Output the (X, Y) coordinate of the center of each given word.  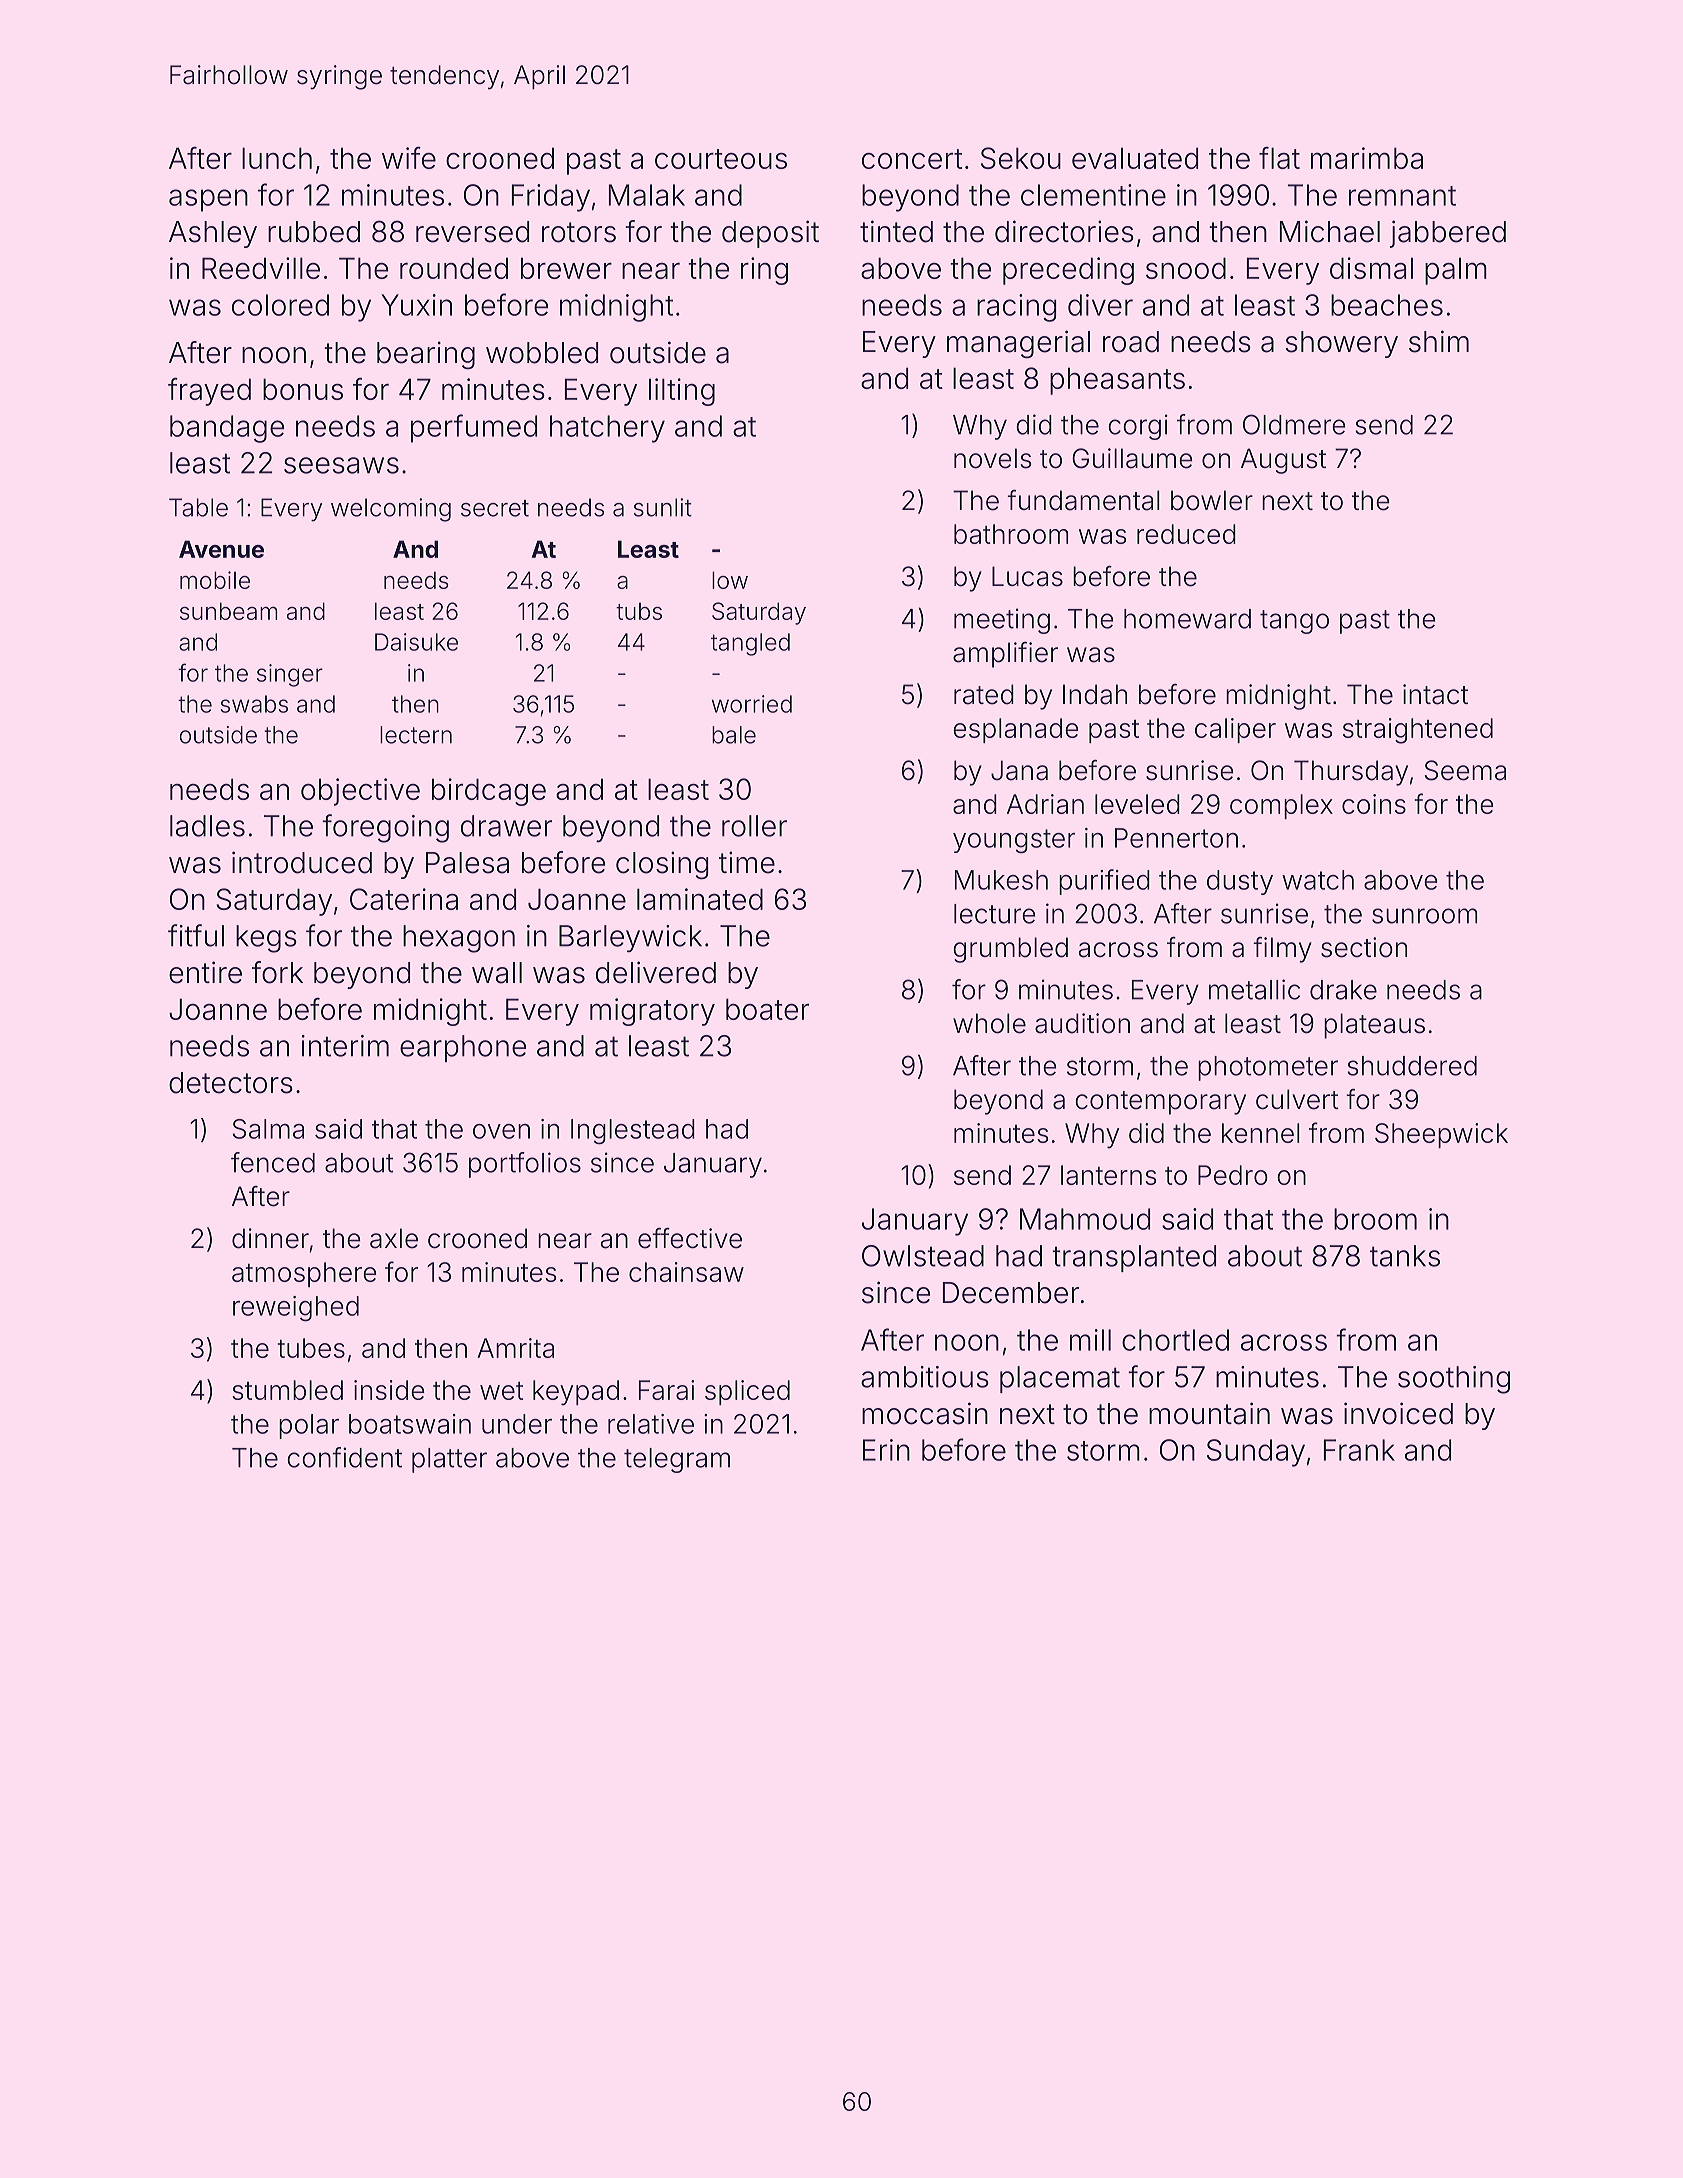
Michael (1330, 231)
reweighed (296, 1308)
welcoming (391, 510)
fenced (273, 1162)
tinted (896, 231)
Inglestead (633, 1131)
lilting (682, 392)
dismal (1371, 268)
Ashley (213, 234)
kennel (1260, 1133)
